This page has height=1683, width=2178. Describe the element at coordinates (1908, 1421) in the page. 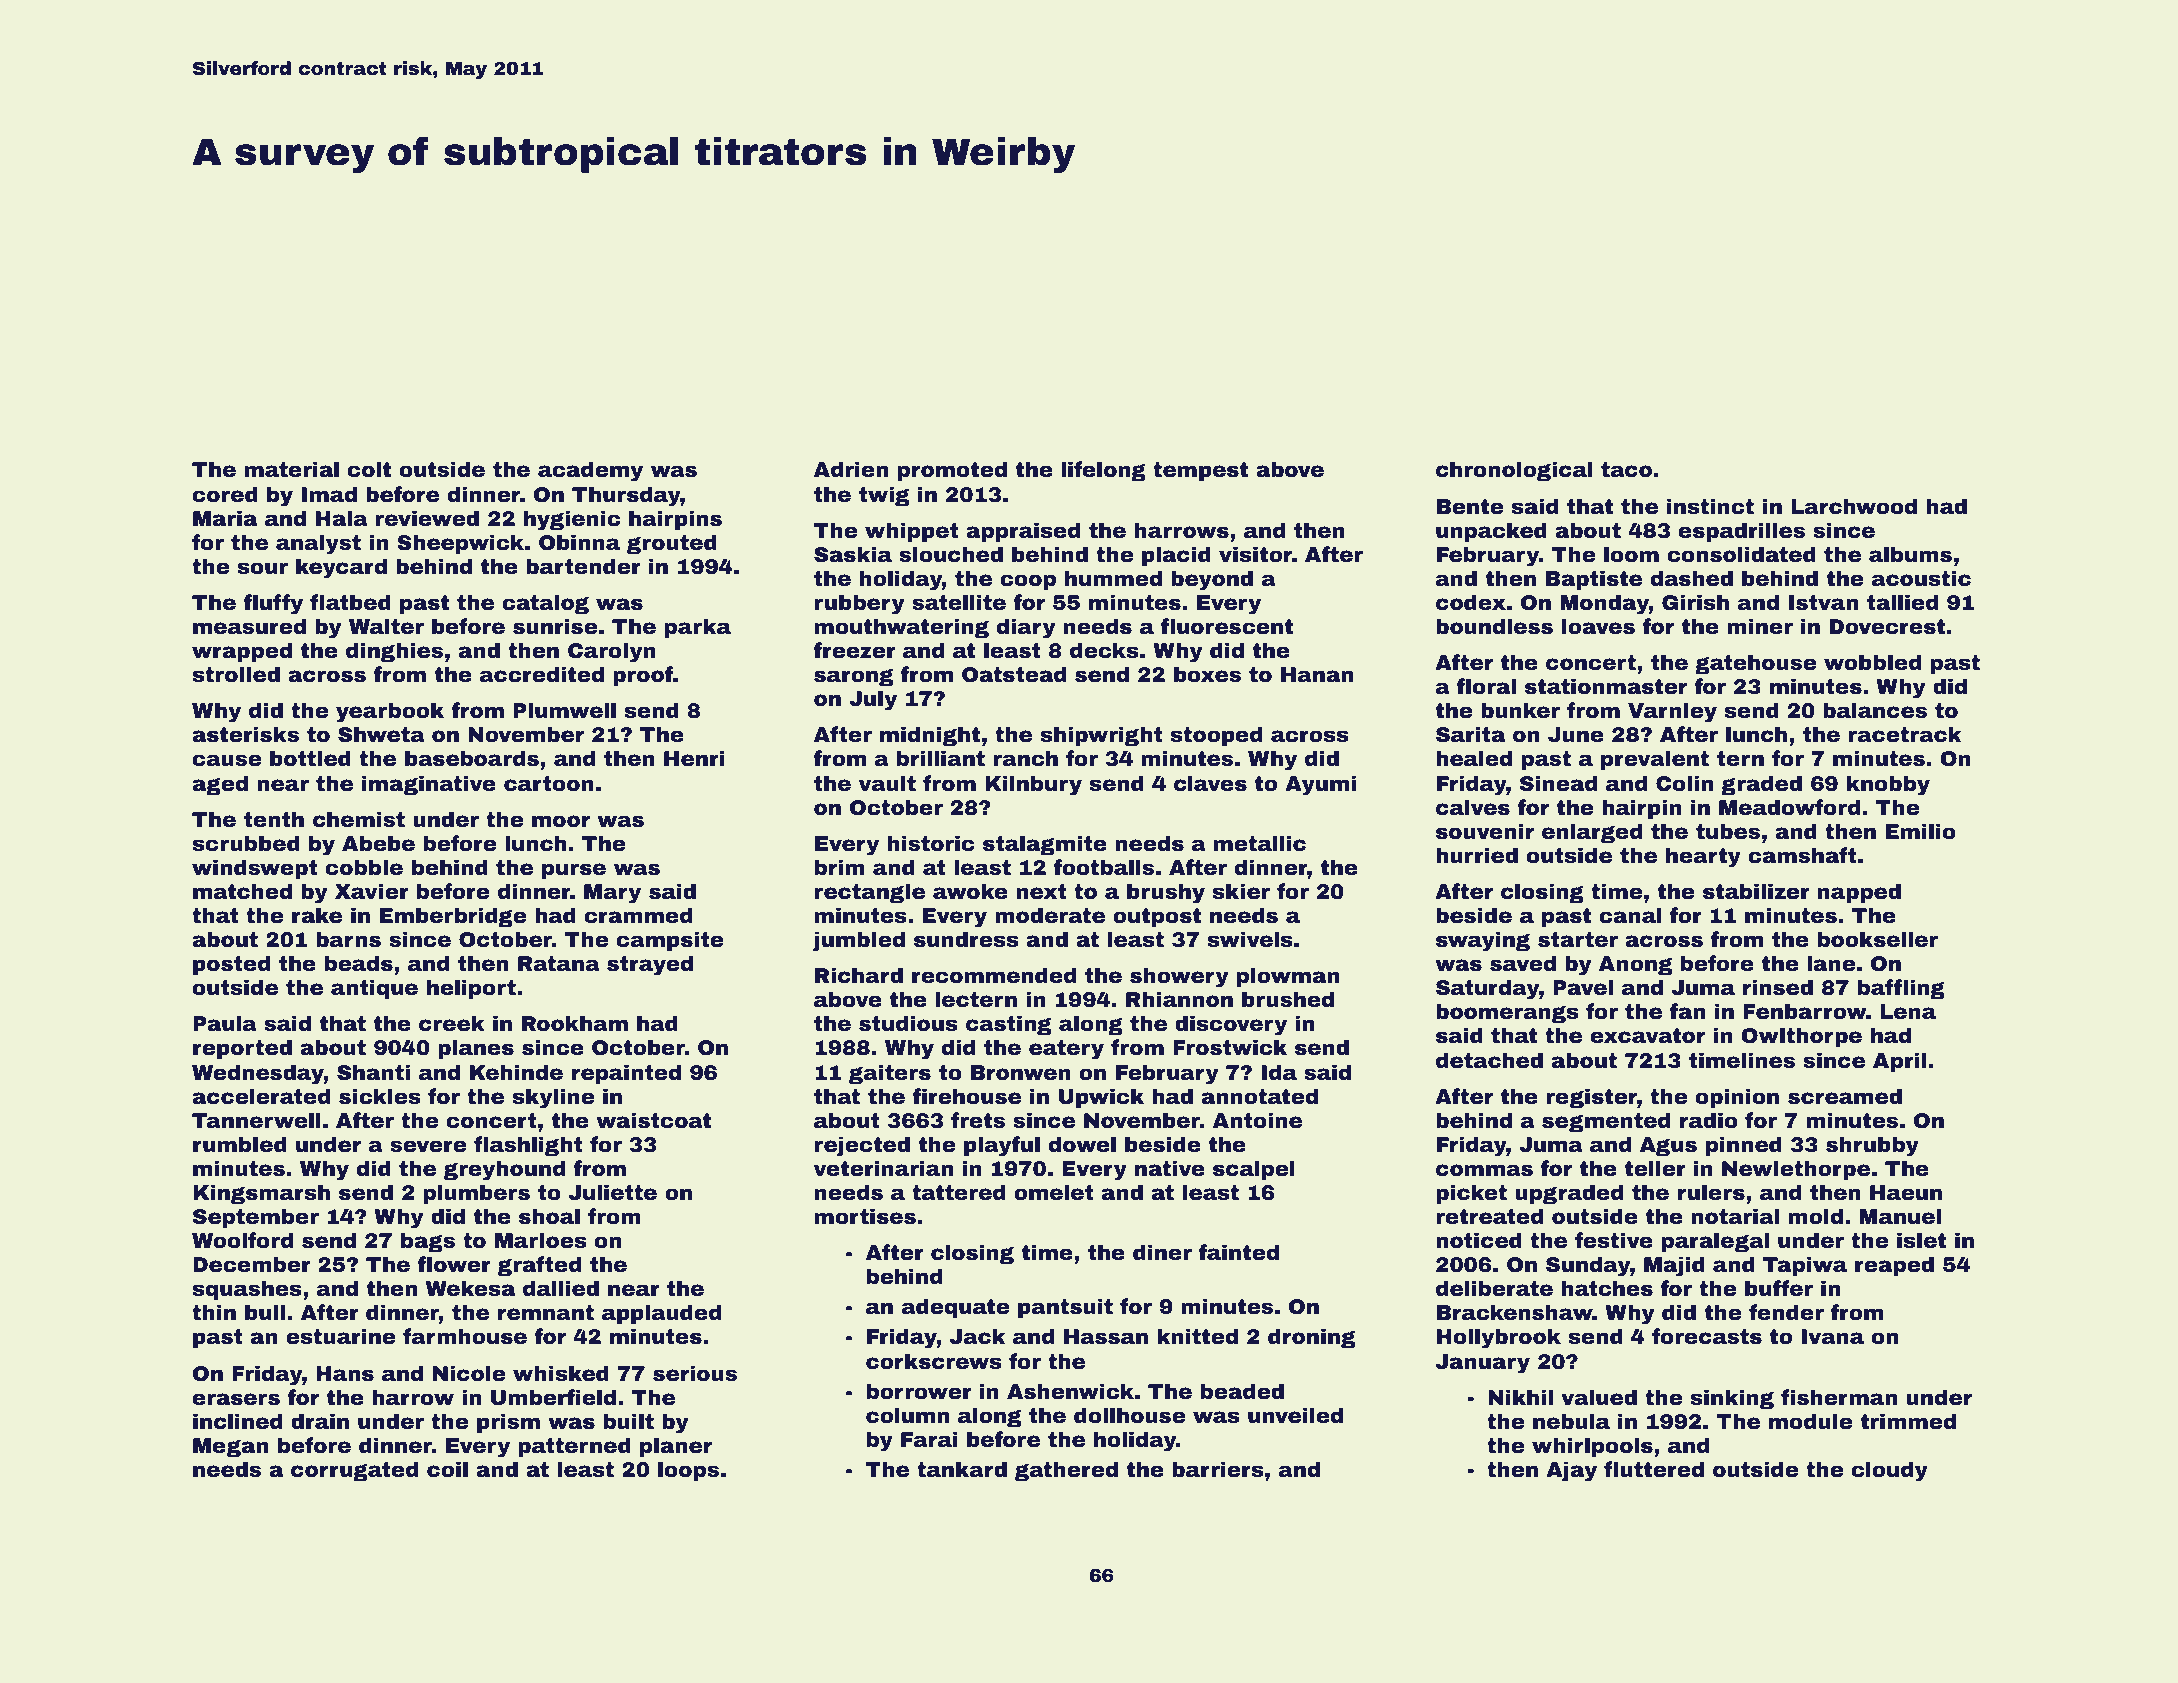

I see `trimmed` at that location.
